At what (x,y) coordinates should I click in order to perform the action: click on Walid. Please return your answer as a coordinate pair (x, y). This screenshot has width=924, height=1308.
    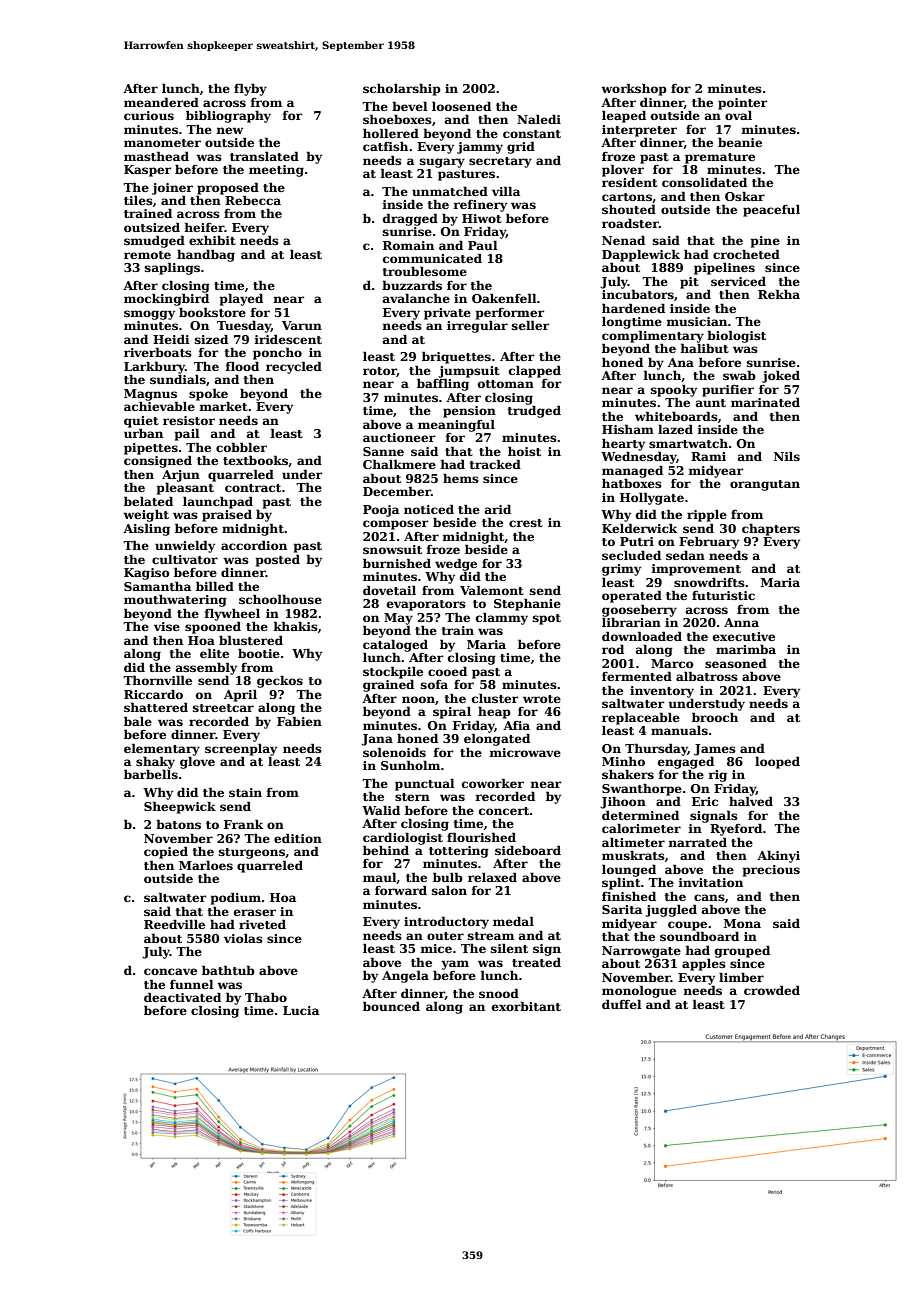
    Looking at the image, I should click on (381, 810).
